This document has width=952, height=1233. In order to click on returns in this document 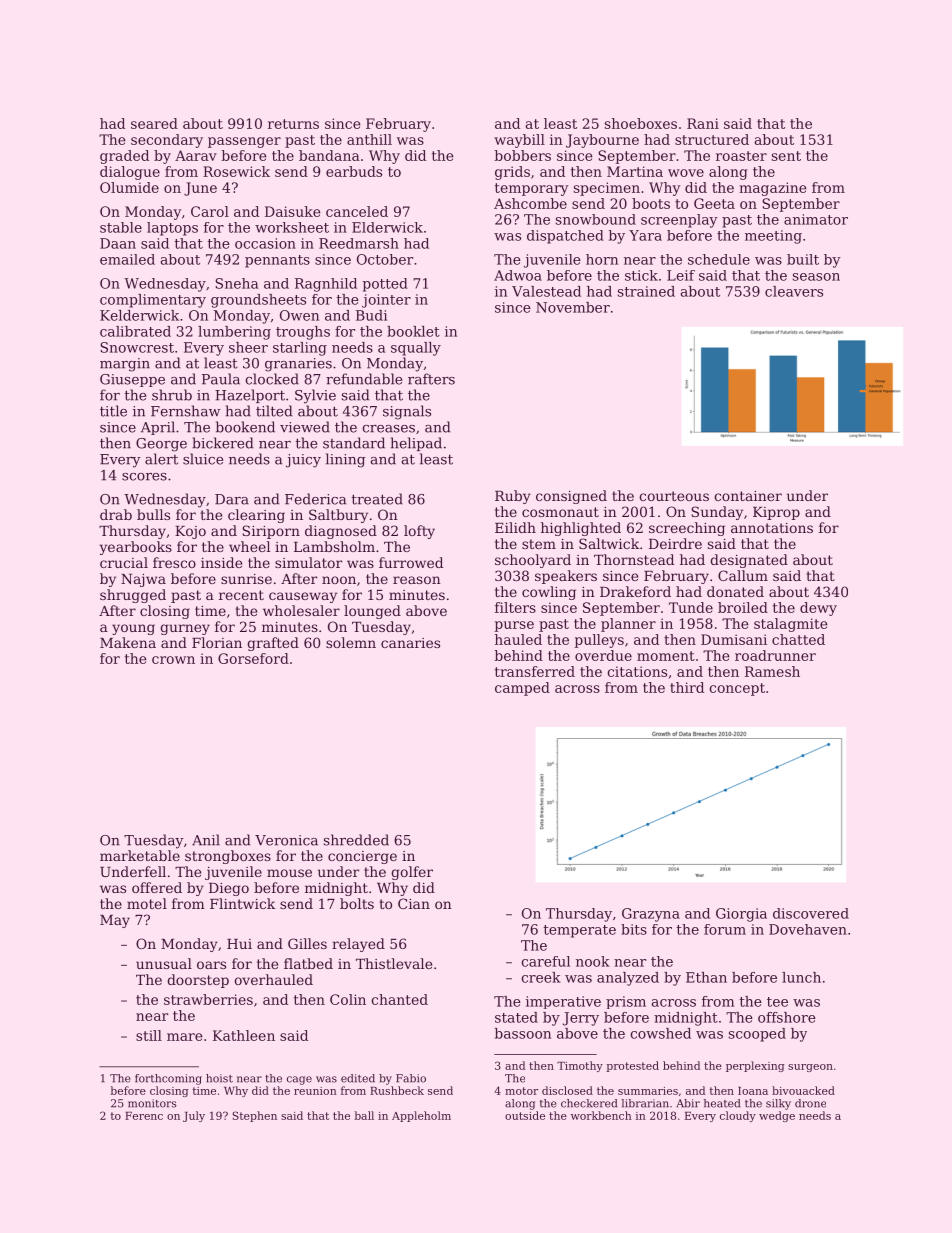, I will do `click(293, 124)`.
